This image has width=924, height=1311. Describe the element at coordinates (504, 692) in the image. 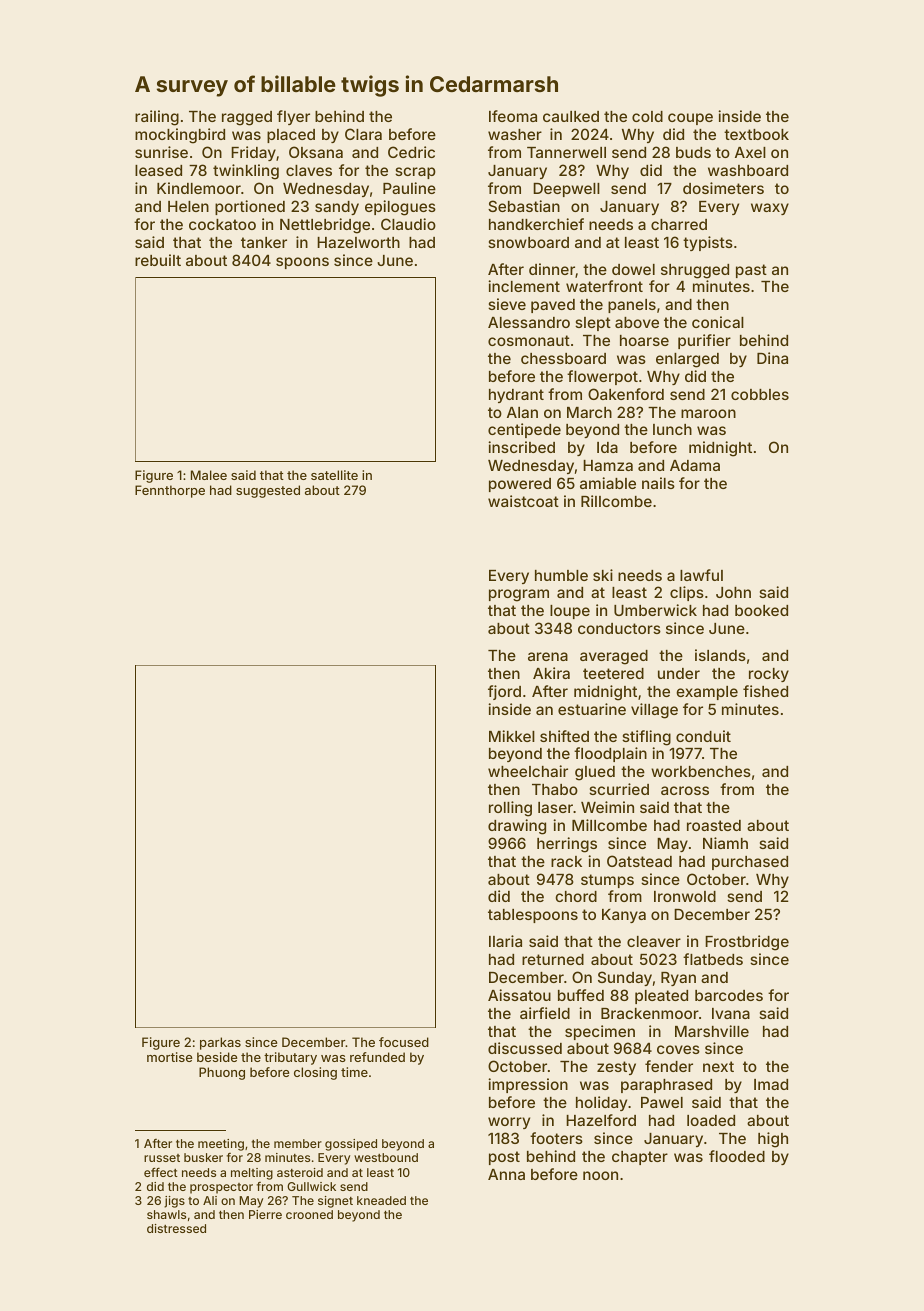

I see `fjord` at that location.
